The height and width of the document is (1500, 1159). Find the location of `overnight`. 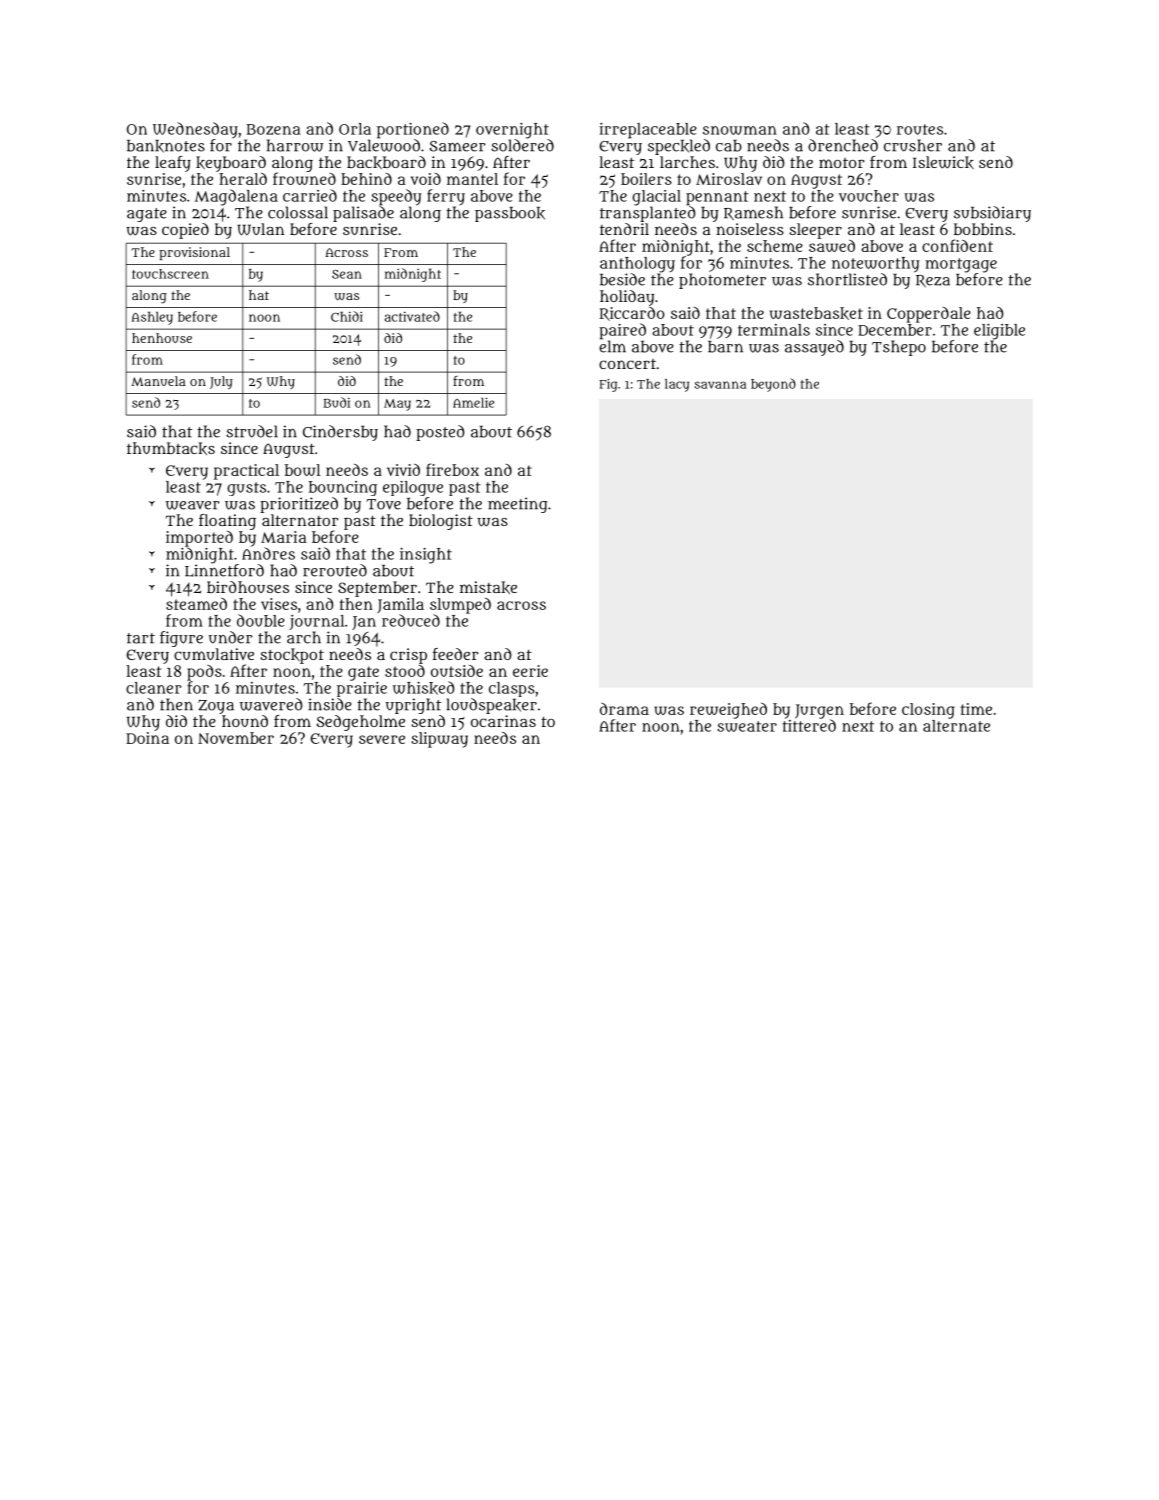

overnight is located at coordinates (512, 131).
